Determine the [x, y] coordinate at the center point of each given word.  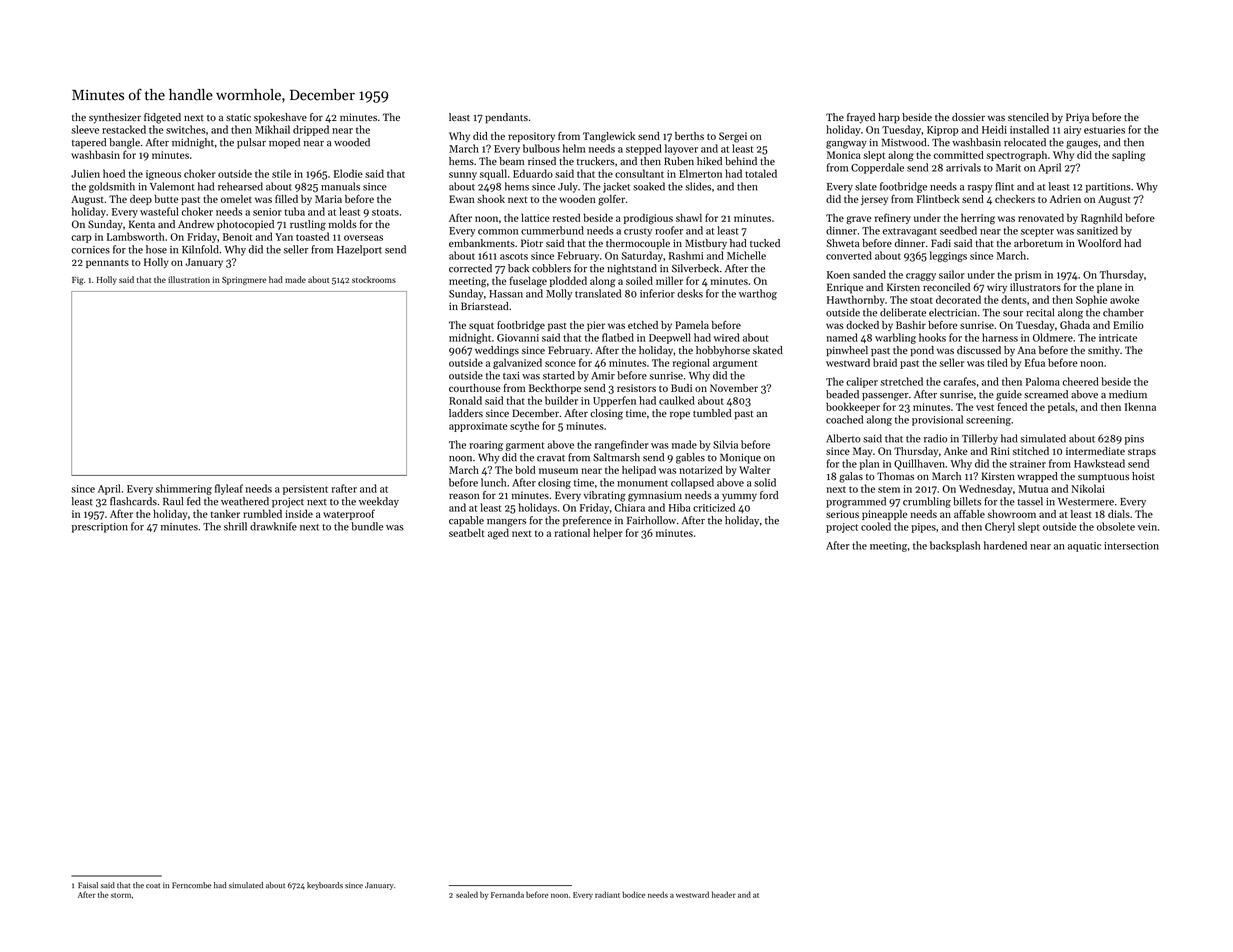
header [724, 894]
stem [889, 489]
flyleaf [229, 489]
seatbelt [467, 532]
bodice [633, 894]
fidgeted [162, 118]
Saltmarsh [616, 457]
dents [1014, 299]
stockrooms [374, 279]
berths [689, 136]
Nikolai [1088, 488]
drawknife [273, 526]
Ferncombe [191, 885]
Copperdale [877, 168]
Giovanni [518, 338]
